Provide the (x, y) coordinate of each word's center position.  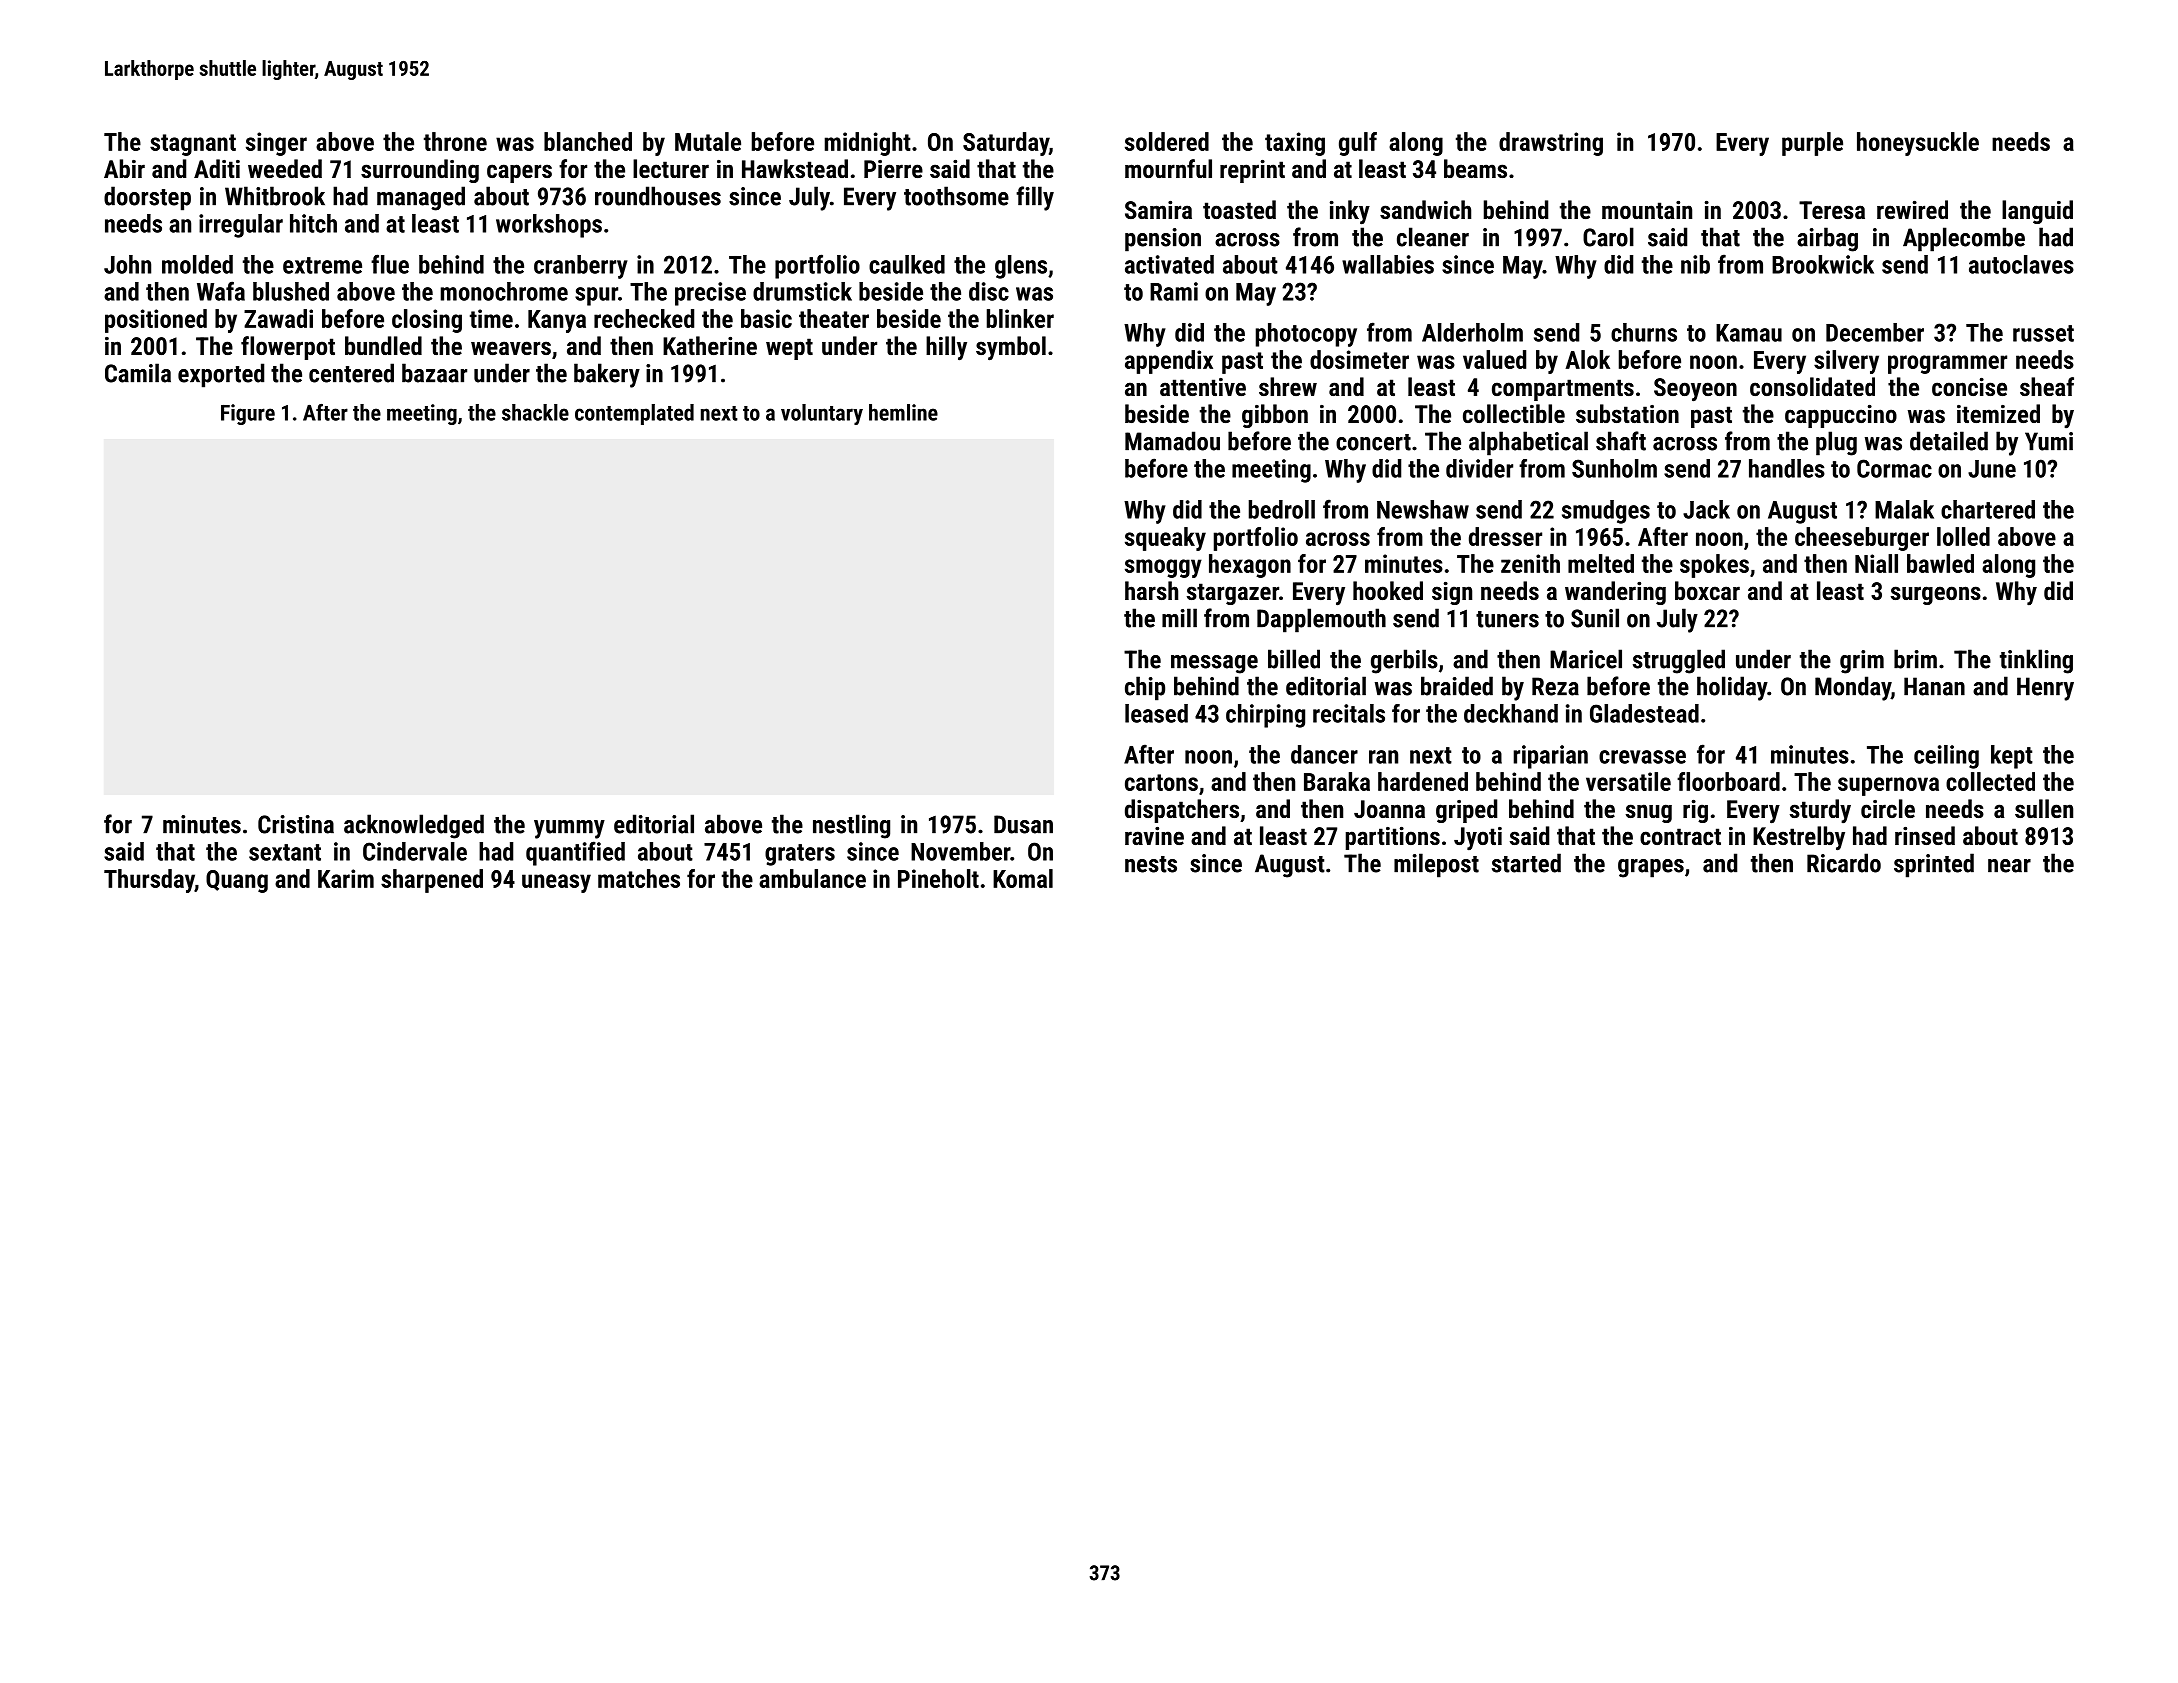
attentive (1203, 387)
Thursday (149, 881)
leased (1156, 713)
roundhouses (658, 196)
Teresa (1832, 210)
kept (2012, 757)
